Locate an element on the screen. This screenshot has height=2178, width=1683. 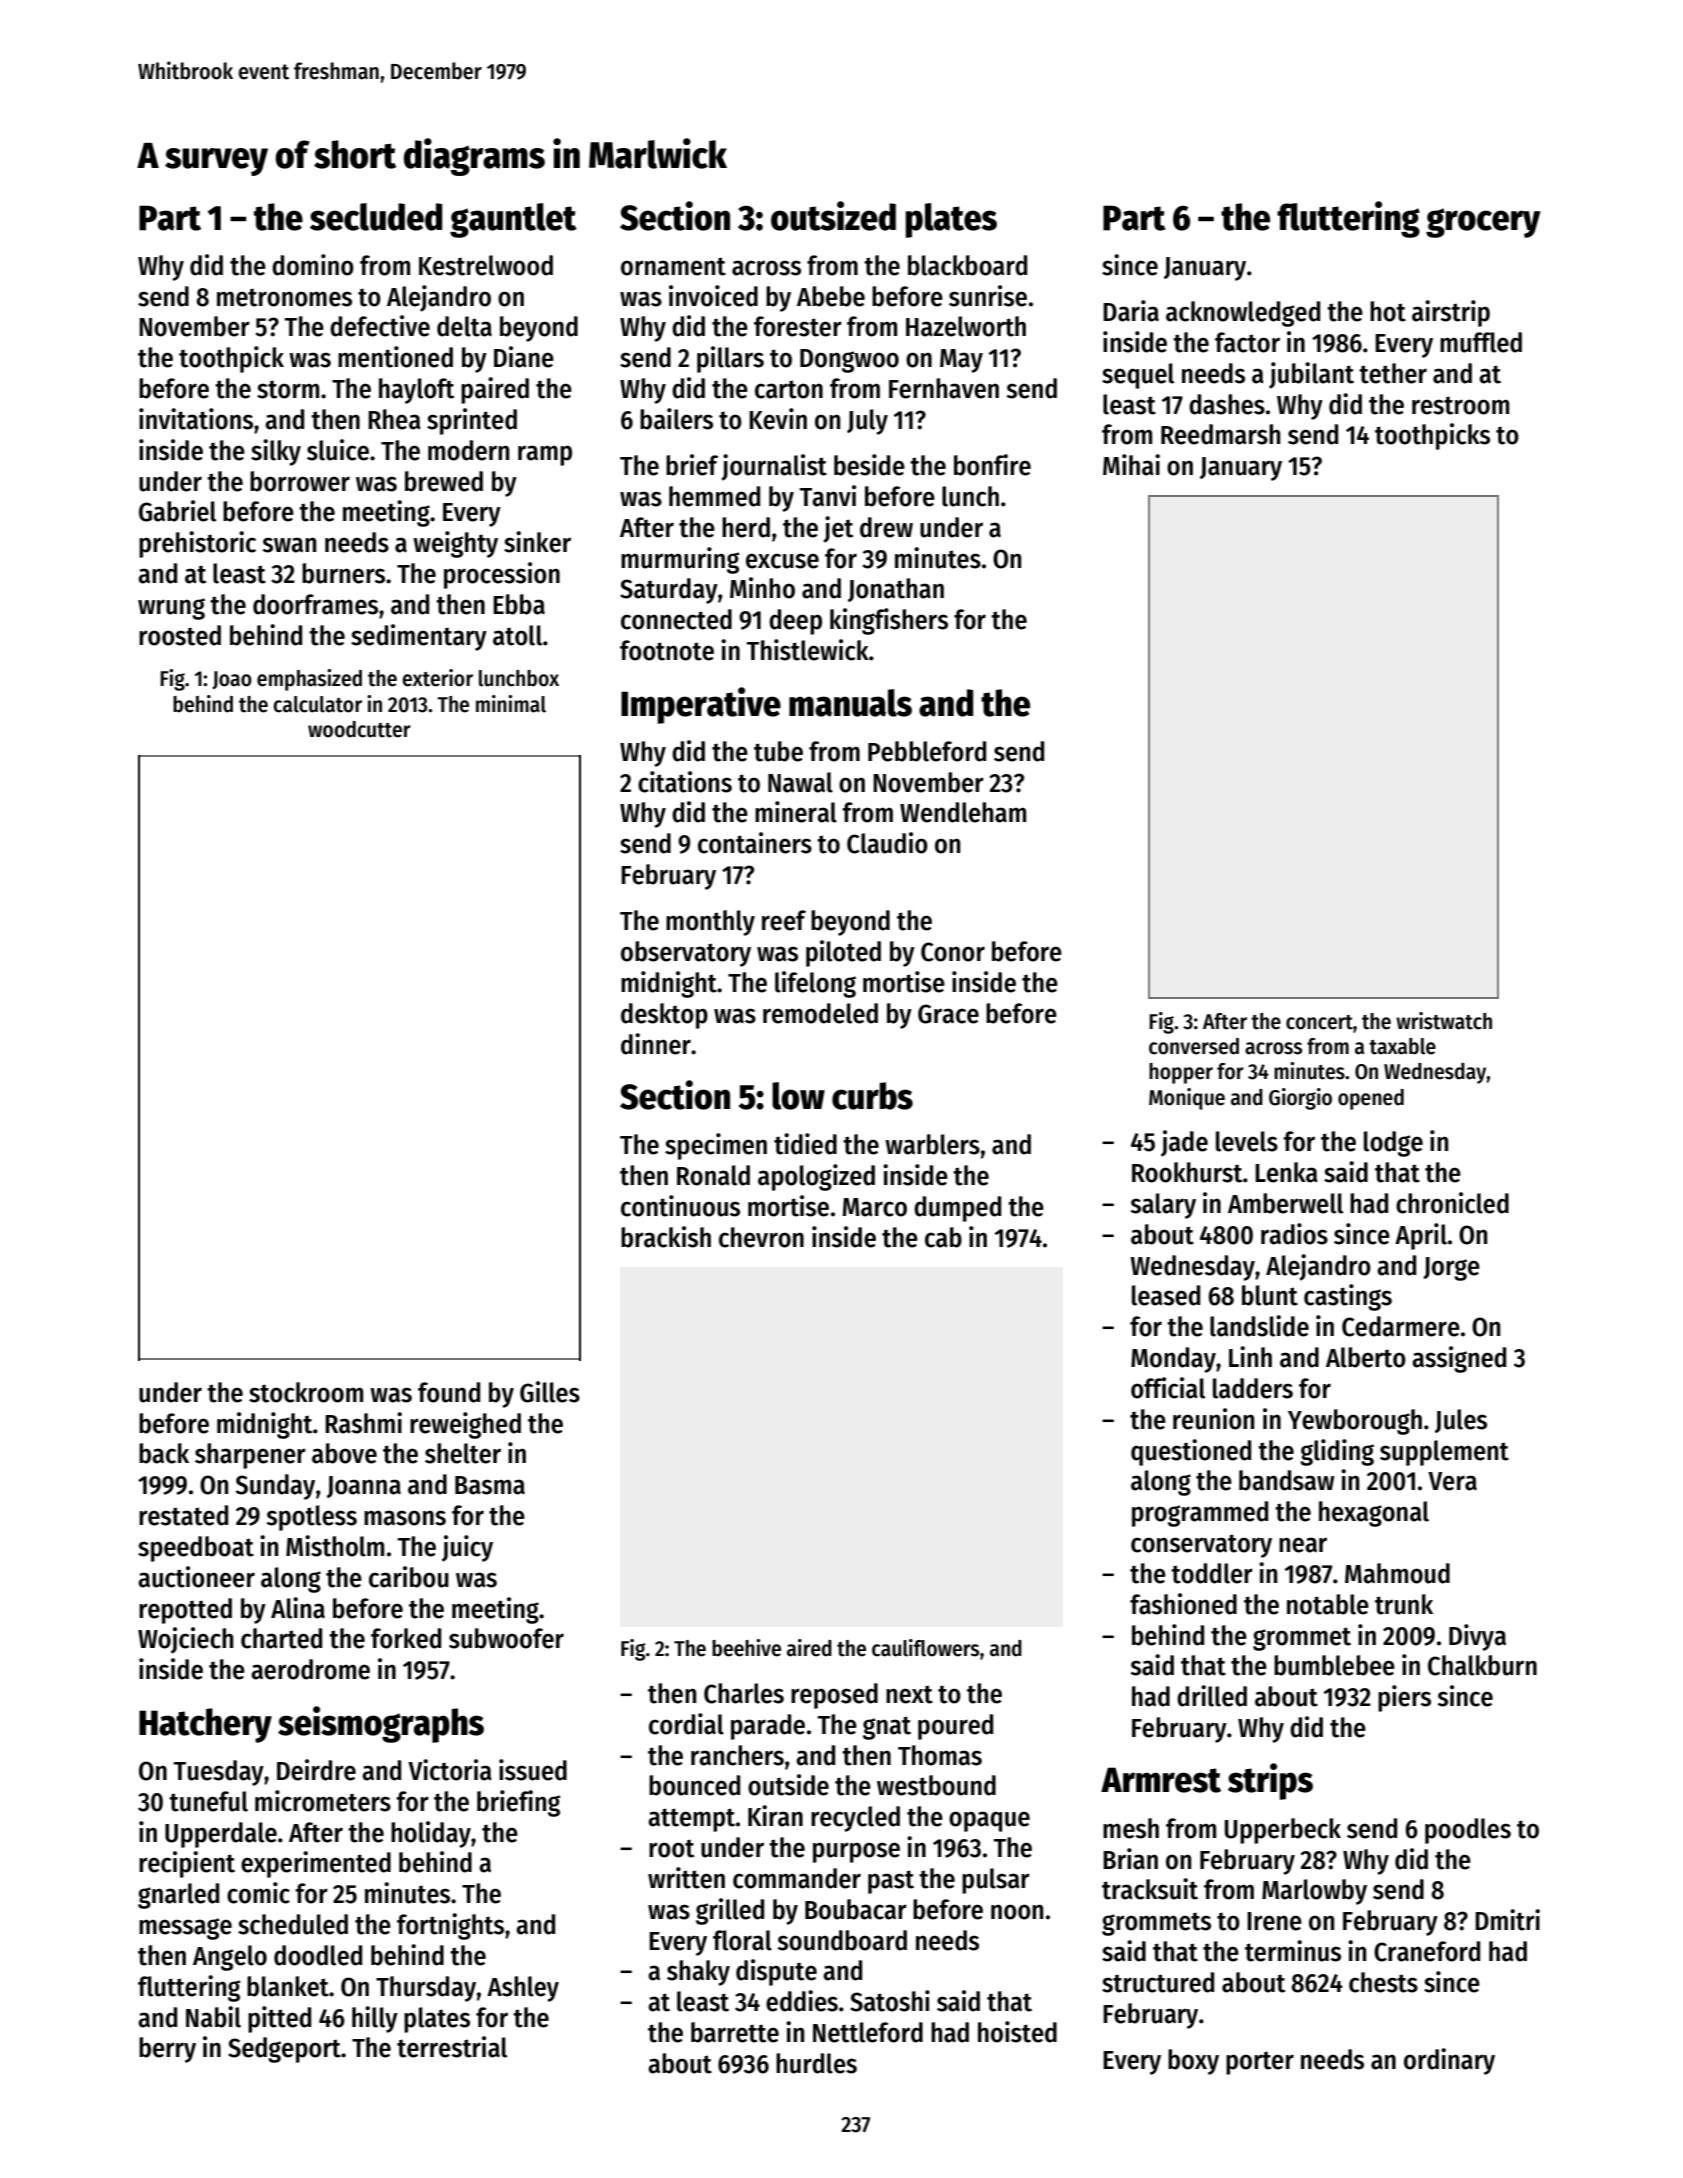
fashioned is located at coordinates (1183, 1604).
